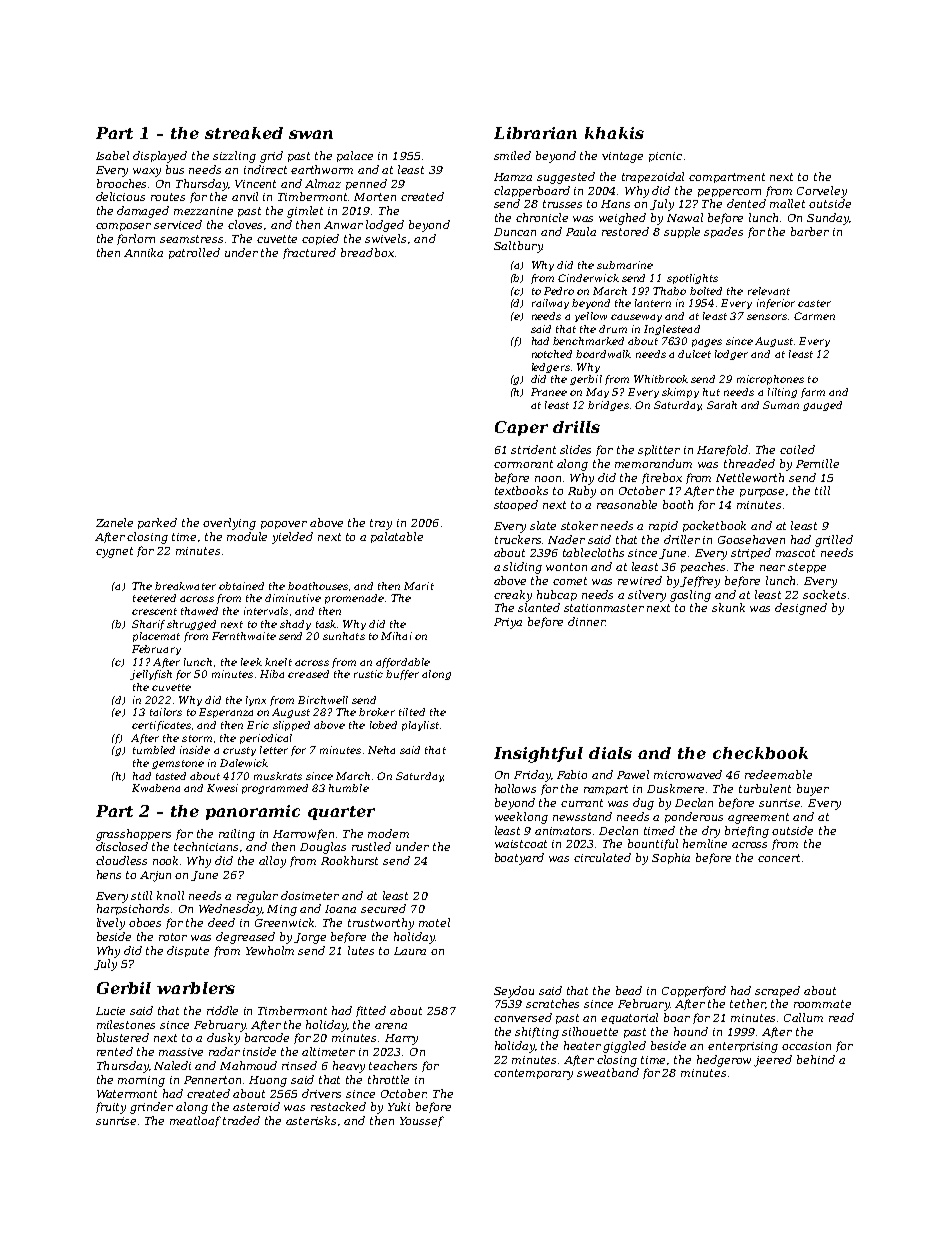  What do you see at coordinates (813, 790) in the screenshot?
I see `buyer` at bounding box center [813, 790].
